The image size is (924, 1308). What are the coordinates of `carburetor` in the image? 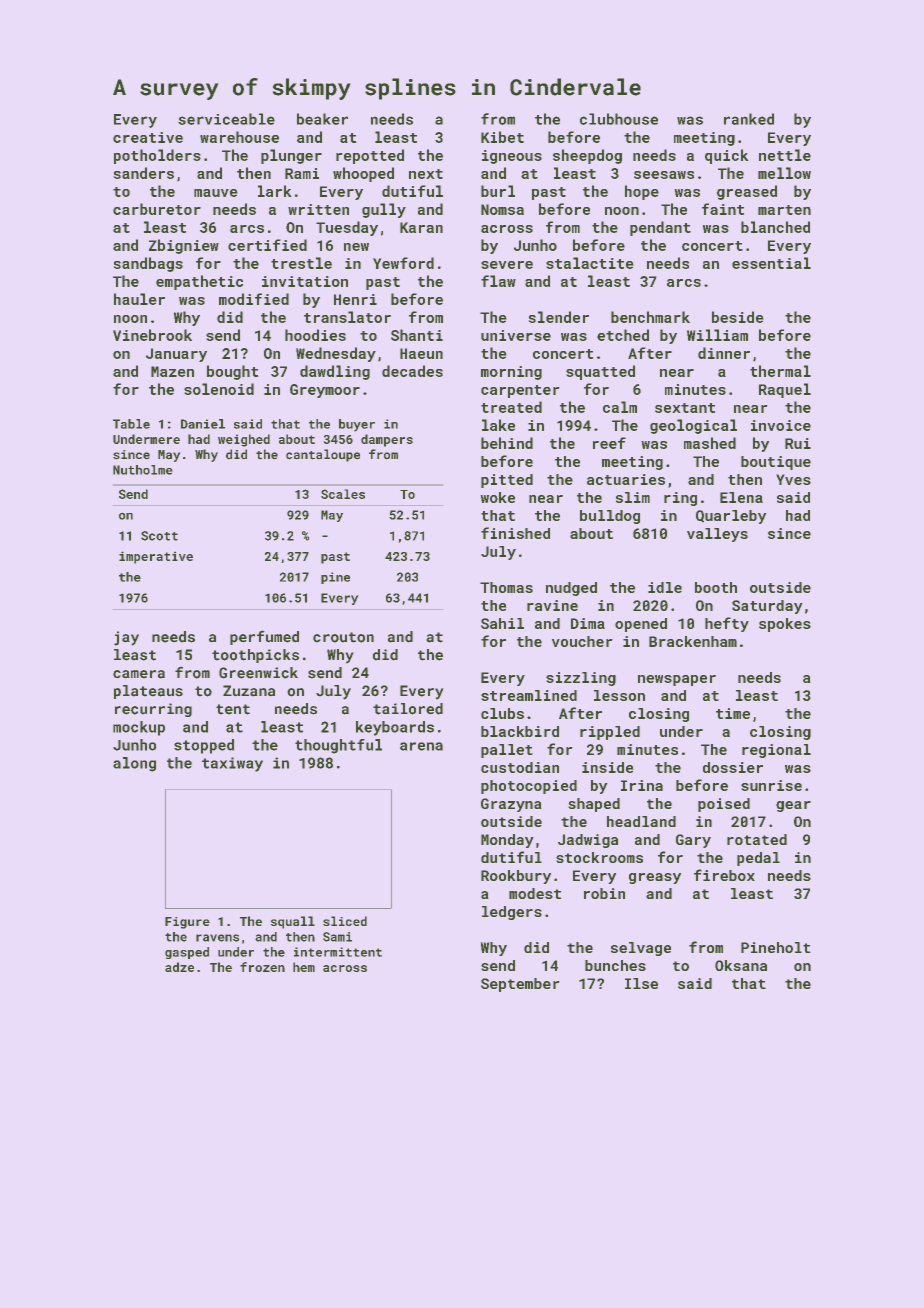 It's located at (157, 209).
